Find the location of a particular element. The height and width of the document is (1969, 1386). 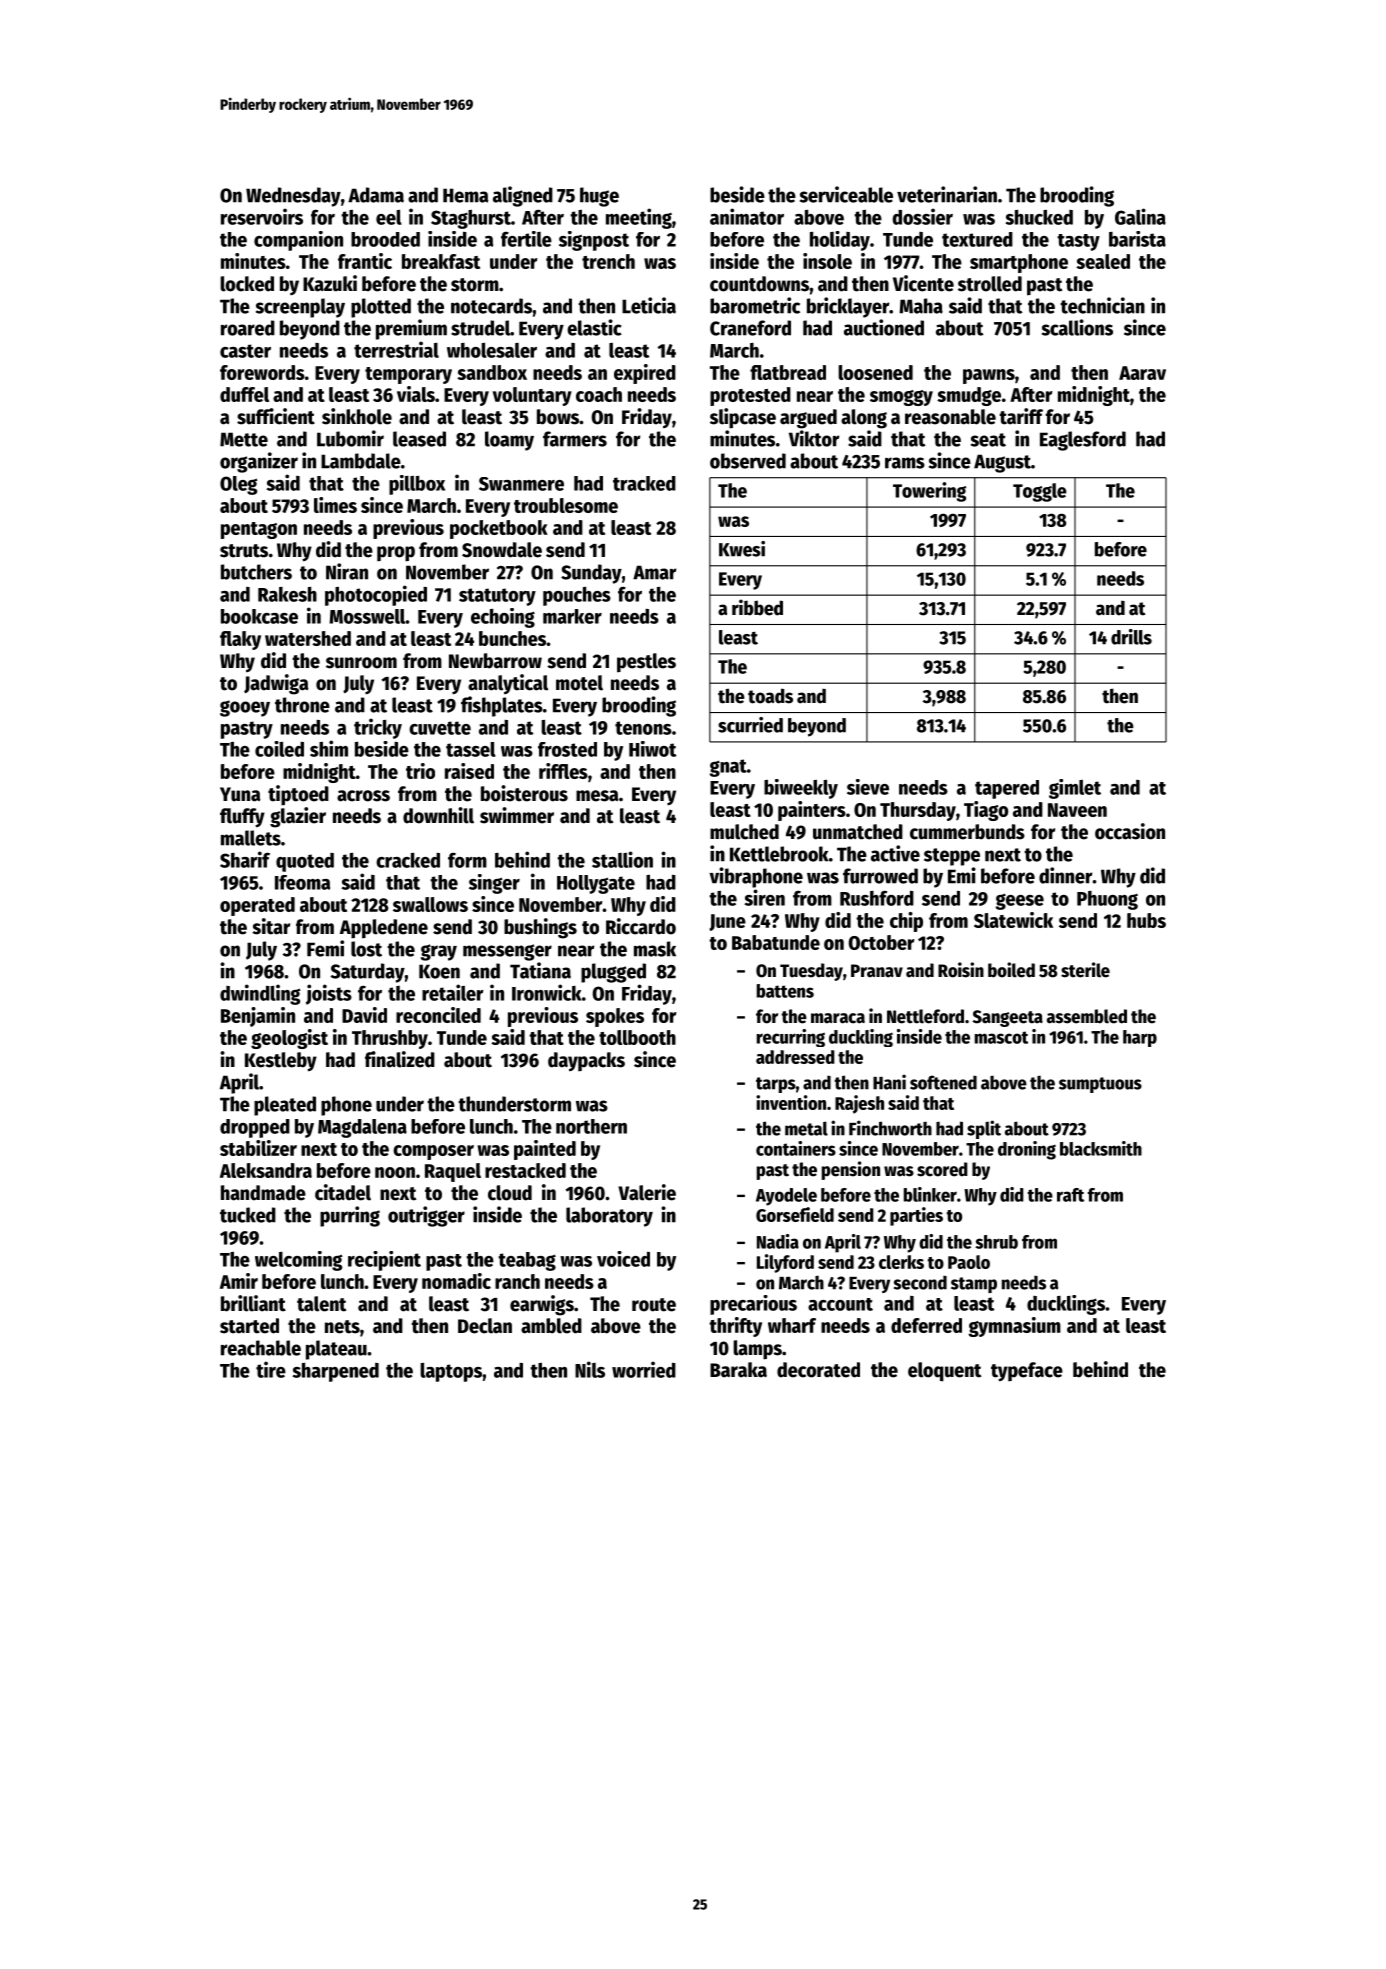

duffel is located at coordinates (244, 394).
